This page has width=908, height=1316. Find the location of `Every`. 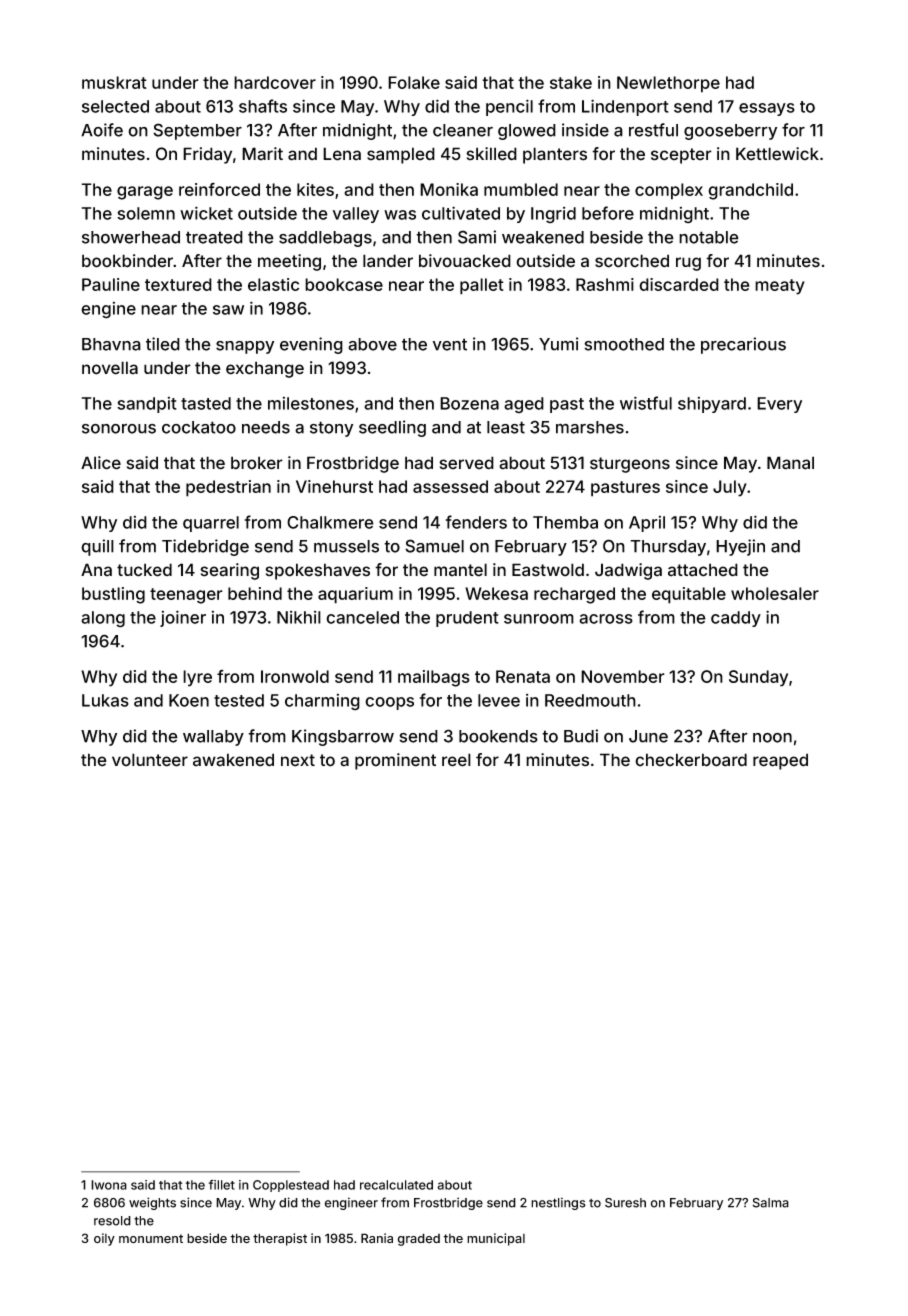

Every is located at coordinates (779, 405).
